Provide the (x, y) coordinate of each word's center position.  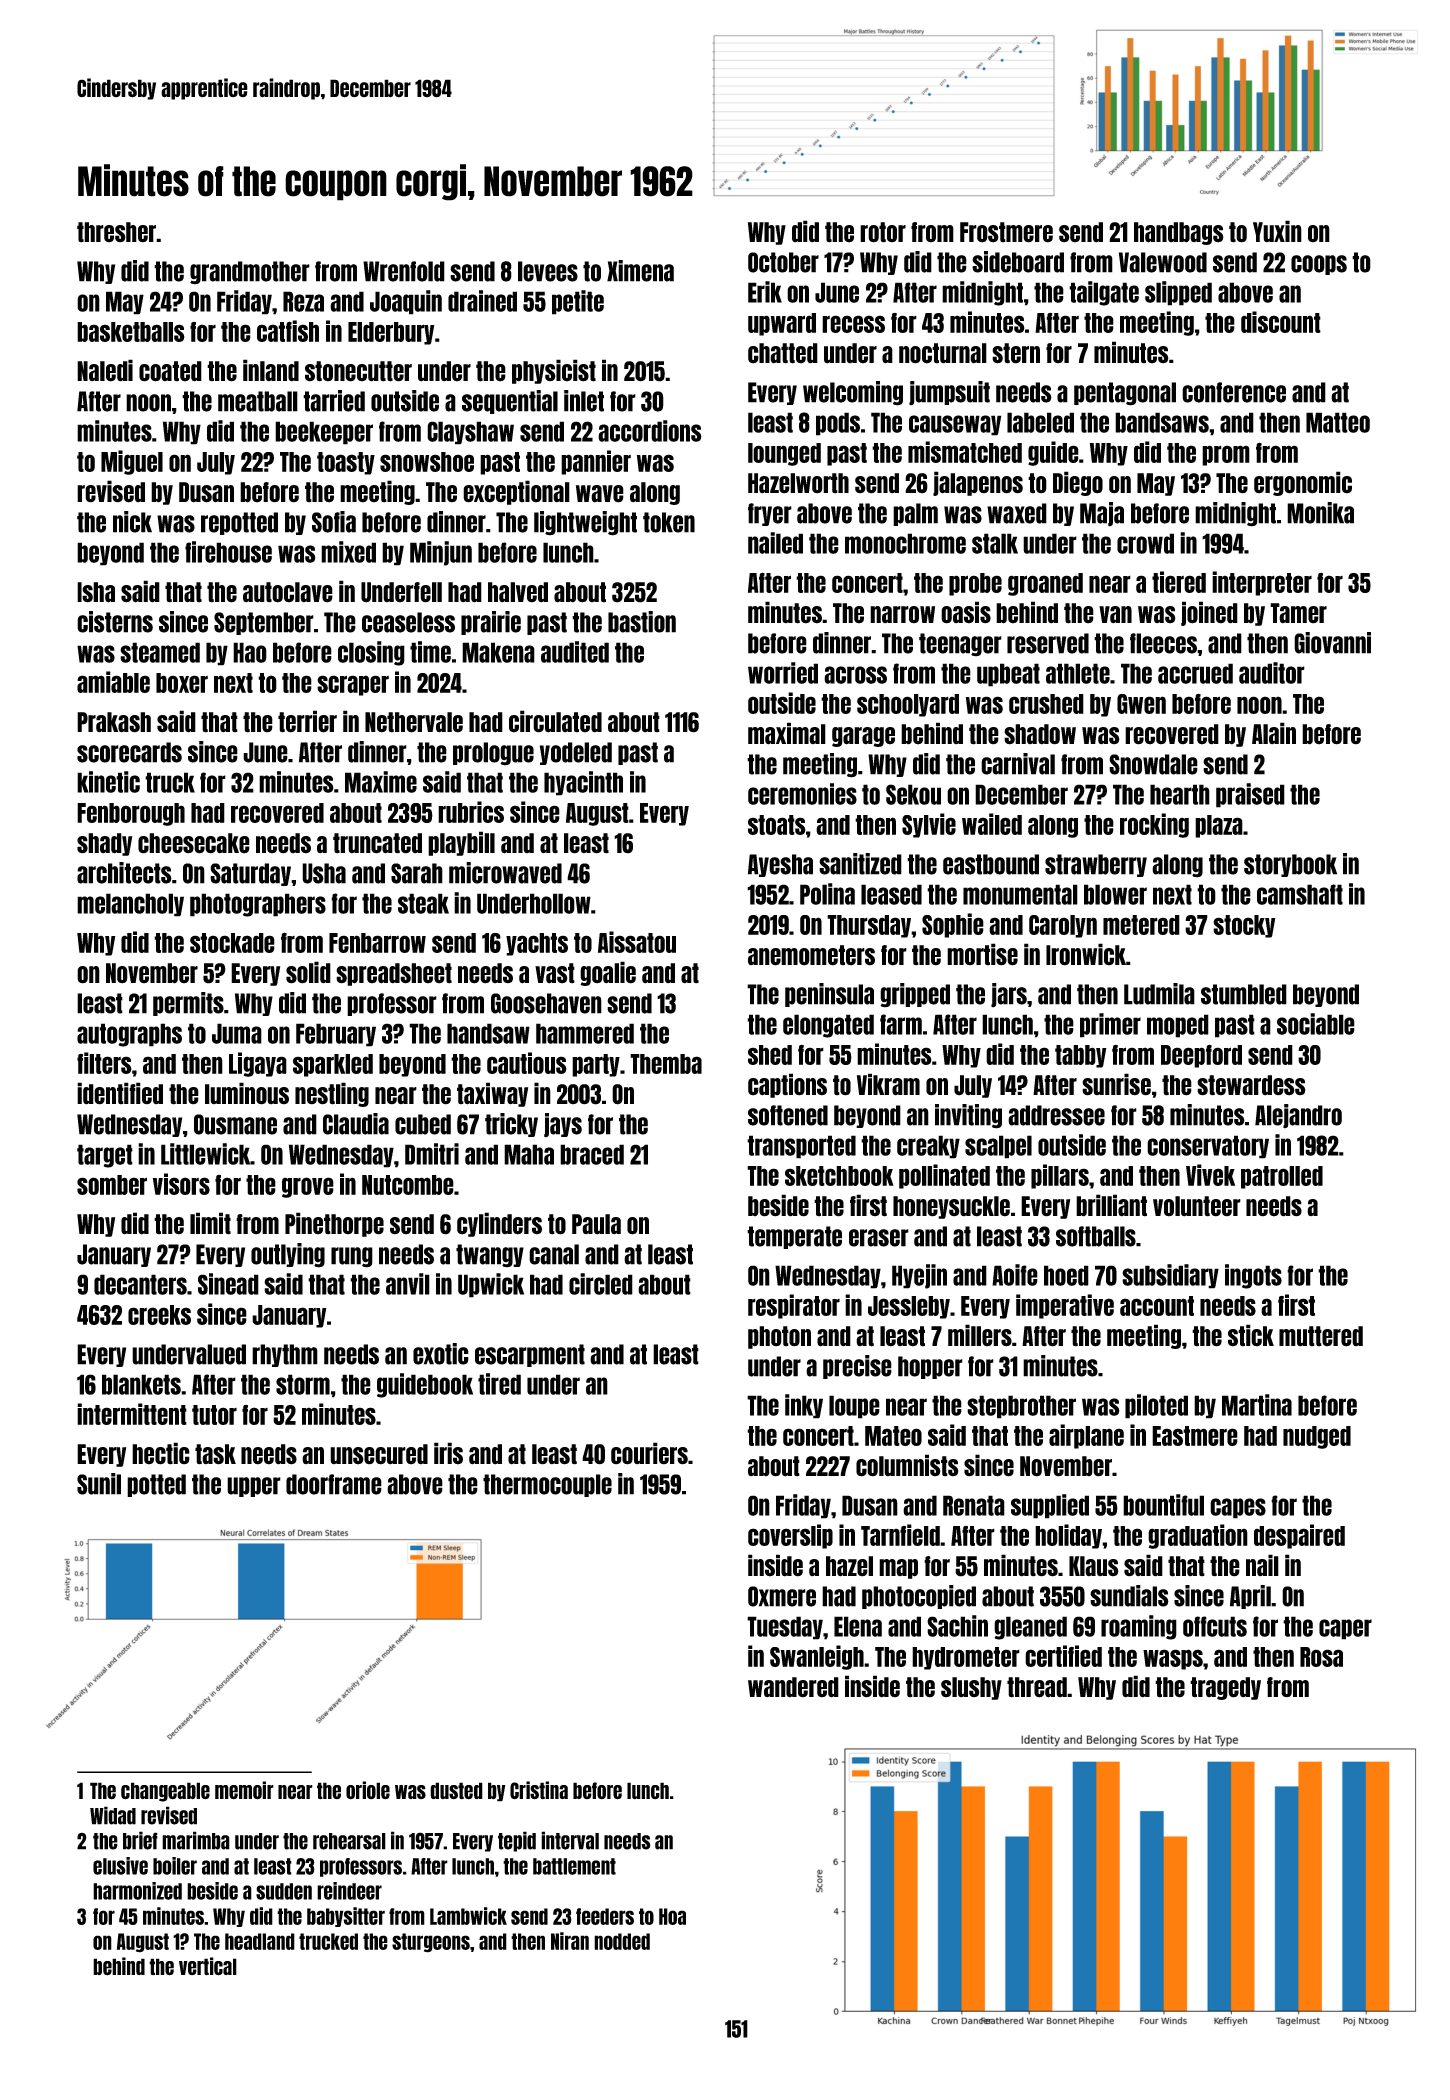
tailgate (1104, 293)
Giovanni (1332, 643)
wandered (793, 1687)
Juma (237, 1033)
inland (271, 370)
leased (891, 894)
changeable (165, 1792)
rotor (883, 232)
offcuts (1215, 1626)
